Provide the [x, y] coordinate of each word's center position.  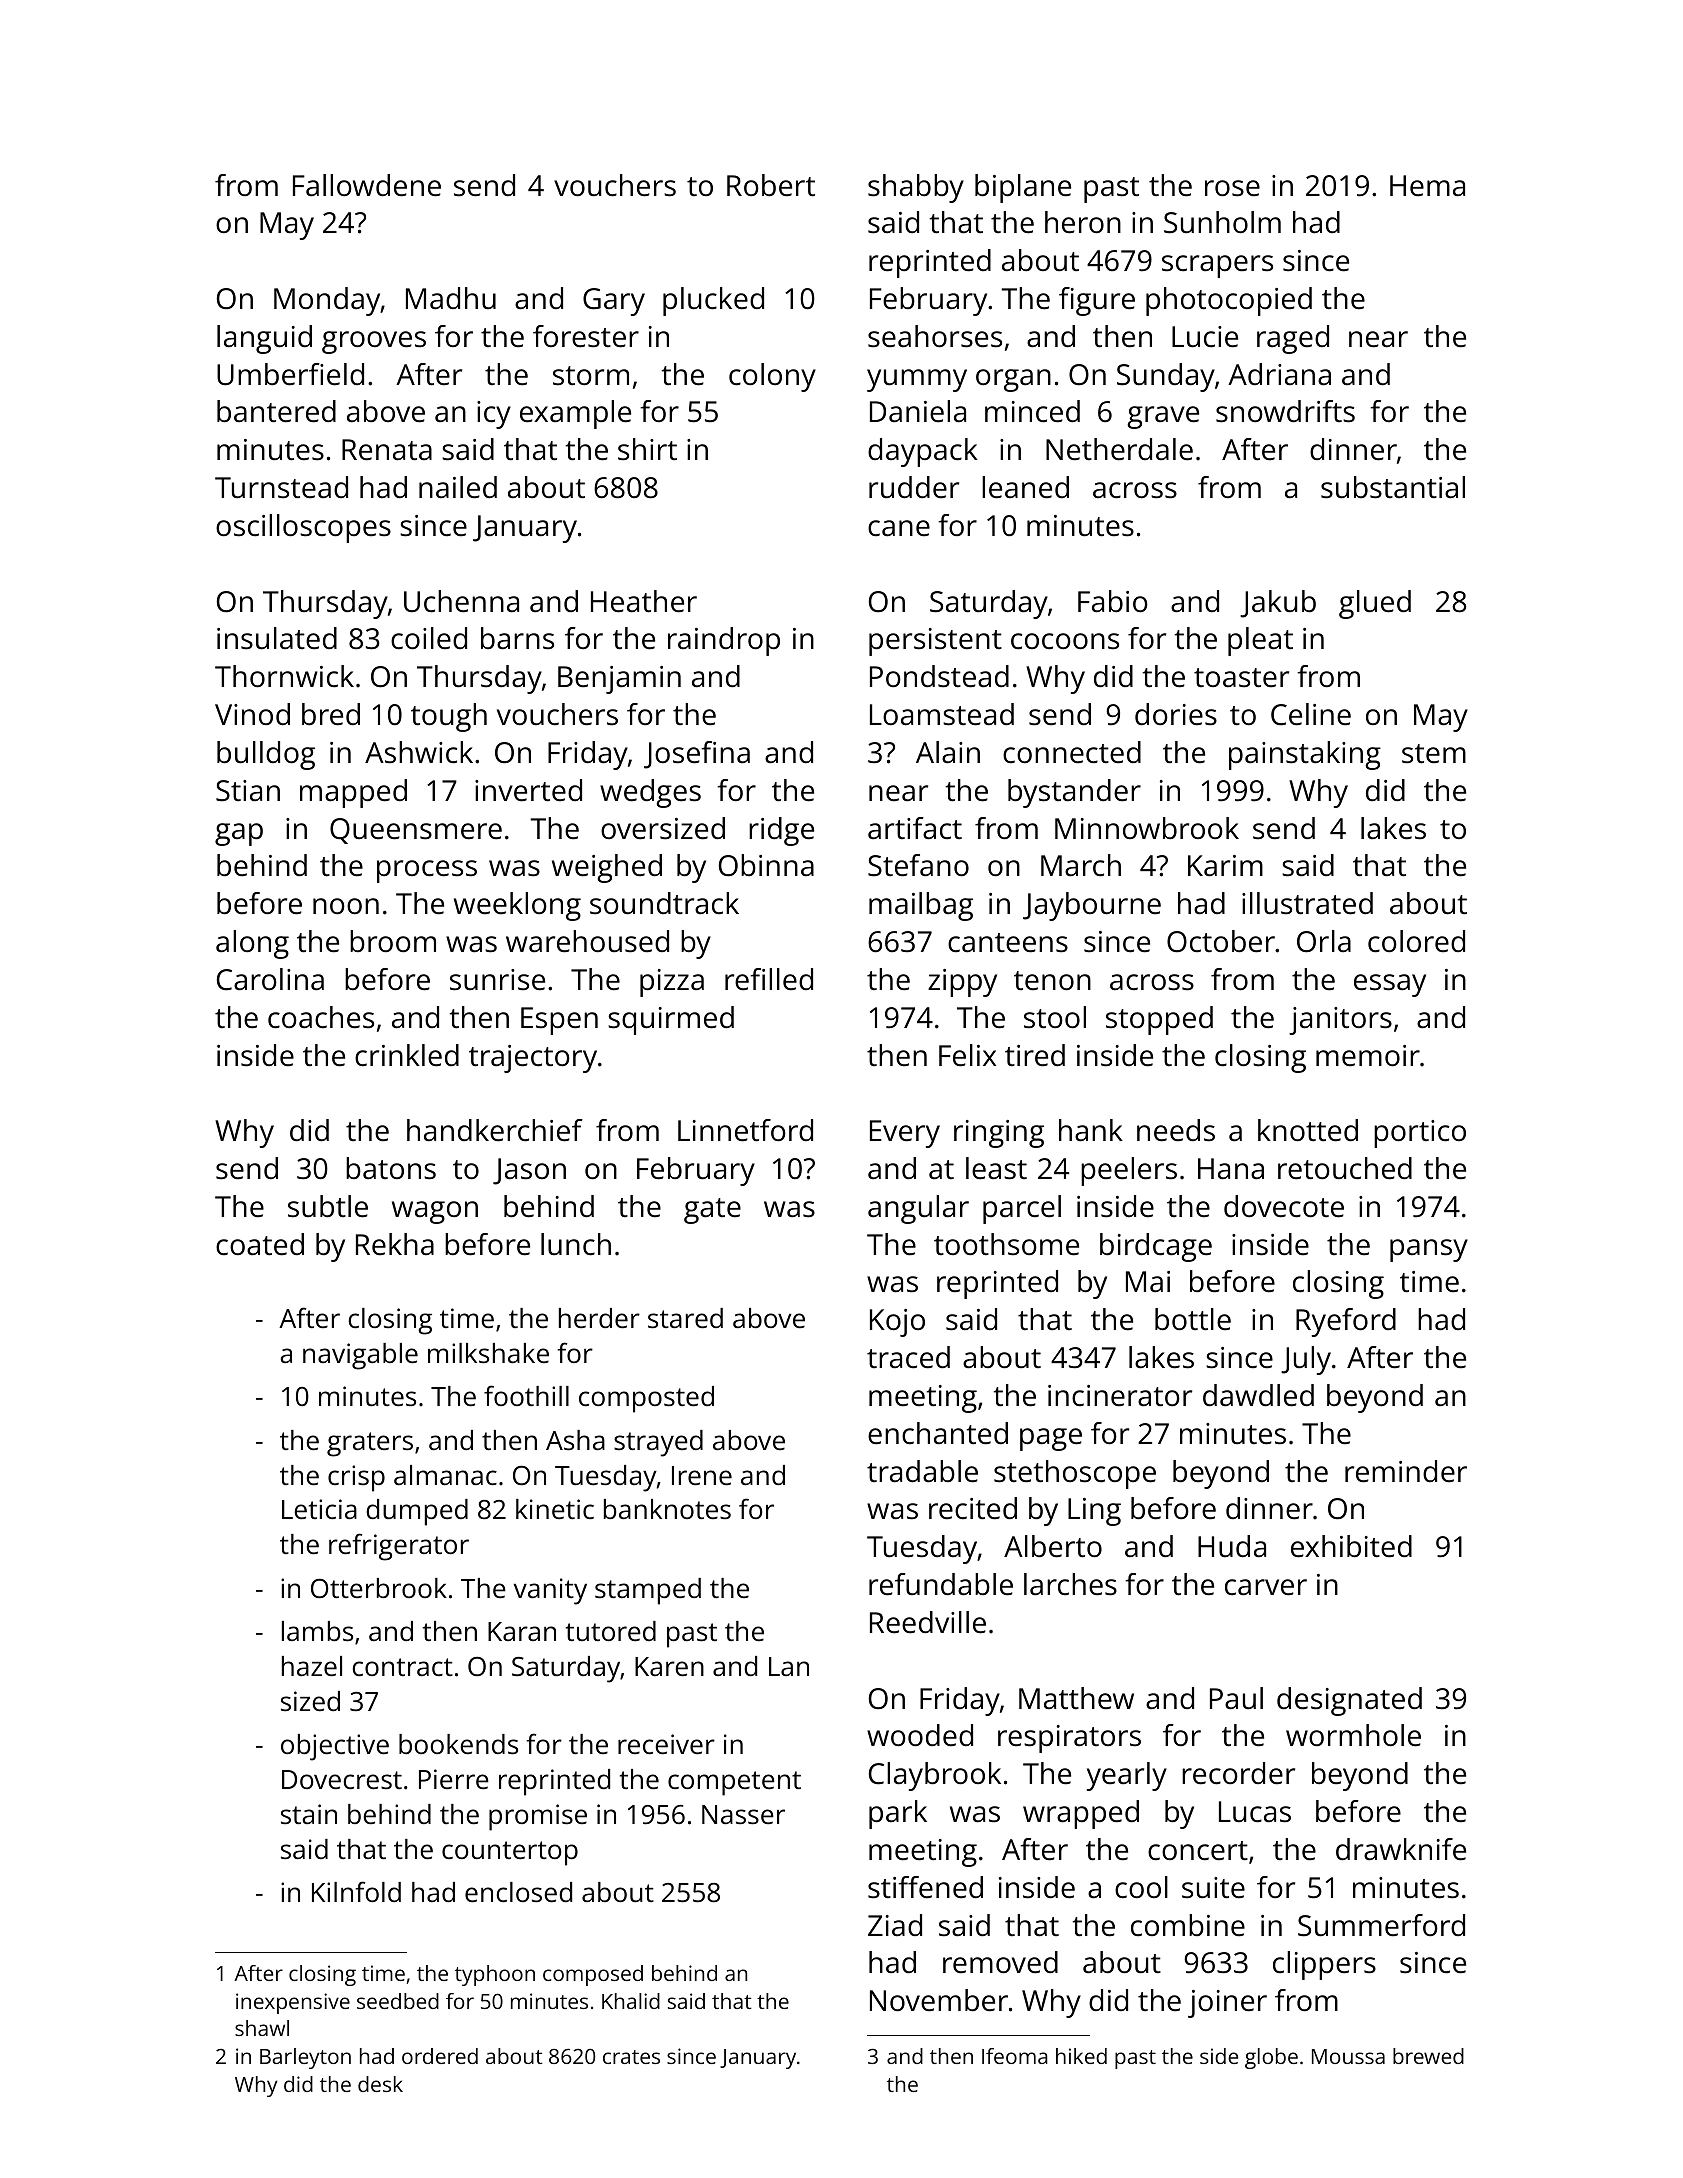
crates [631, 2057]
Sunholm [1222, 222]
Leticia [319, 1509]
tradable [922, 1471]
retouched [1345, 1168]
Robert [771, 185]
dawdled [1258, 1395]
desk [380, 2084]
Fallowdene [367, 185]
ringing [999, 1134]
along [252, 944]
